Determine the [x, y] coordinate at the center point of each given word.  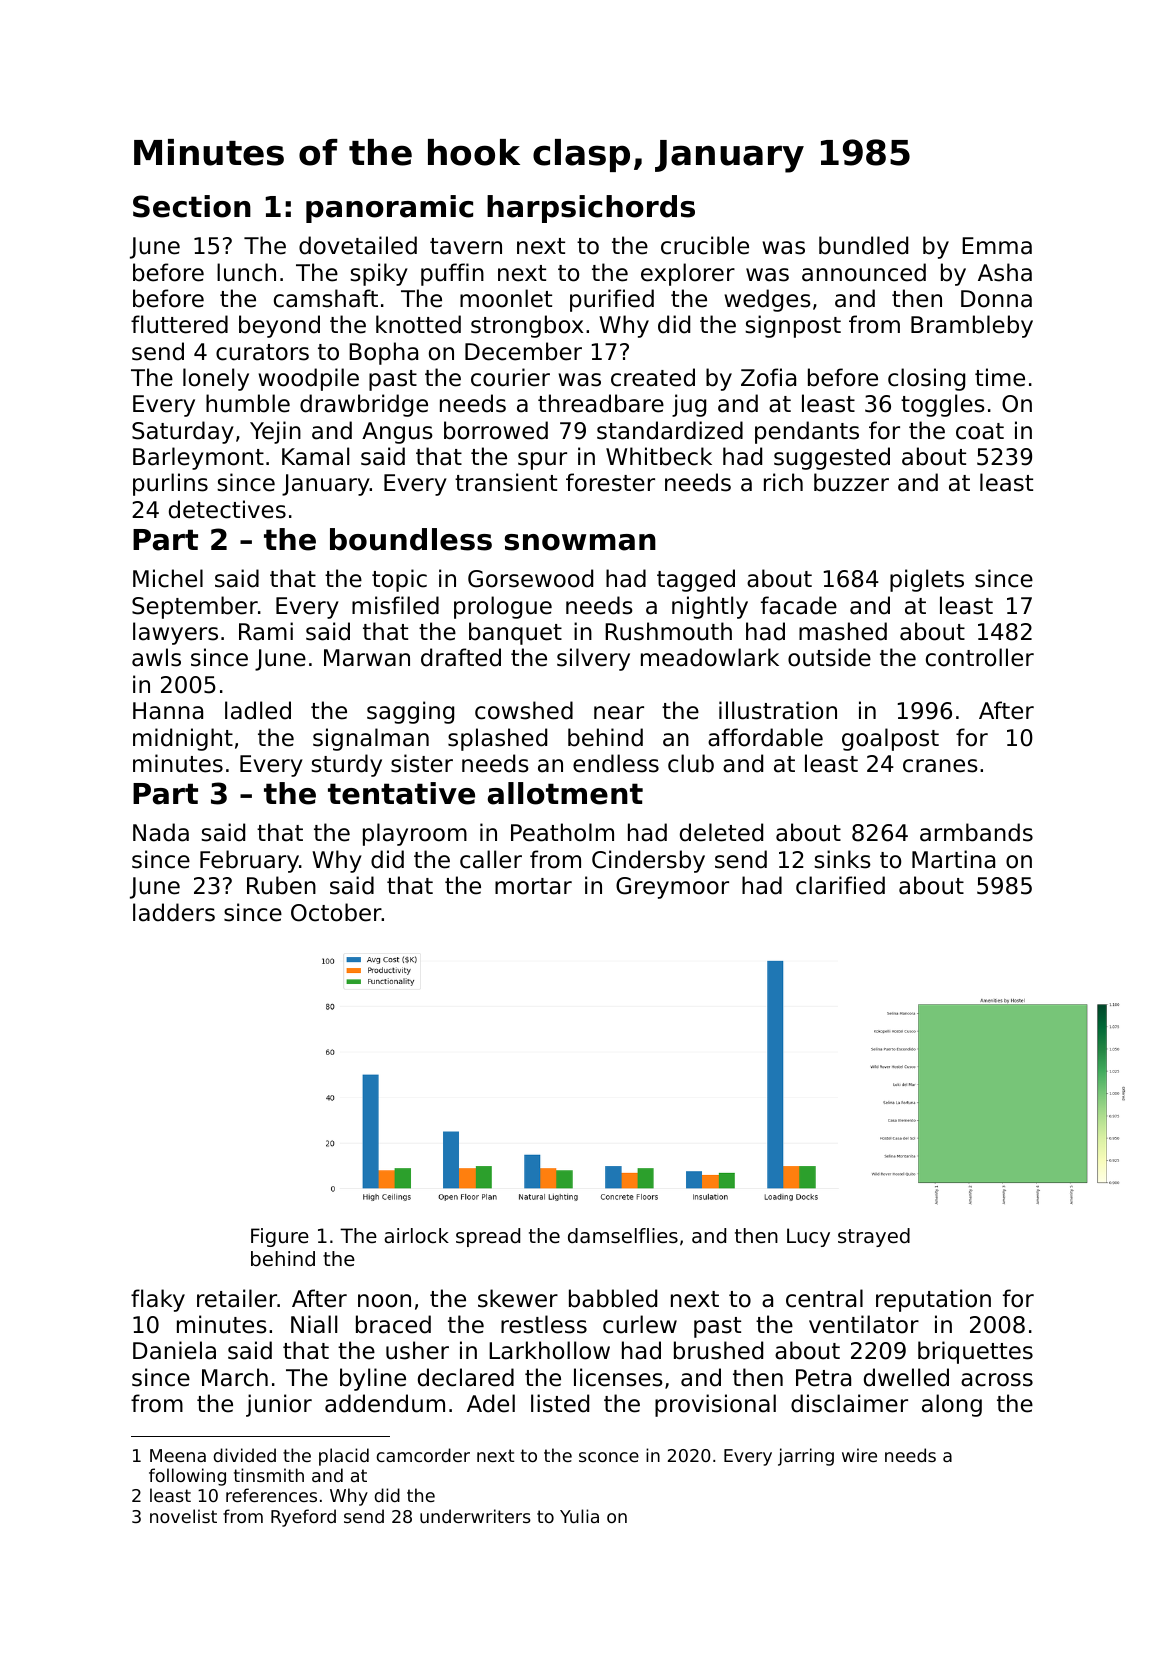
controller [980, 657]
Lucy [808, 1237]
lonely [216, 379]
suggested [832, 458]
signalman [371, 739]
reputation [933, 1300]
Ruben [281, 885]
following [187, 1477]
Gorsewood [530, 578]
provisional [715, 1405]
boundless [411, 539]
